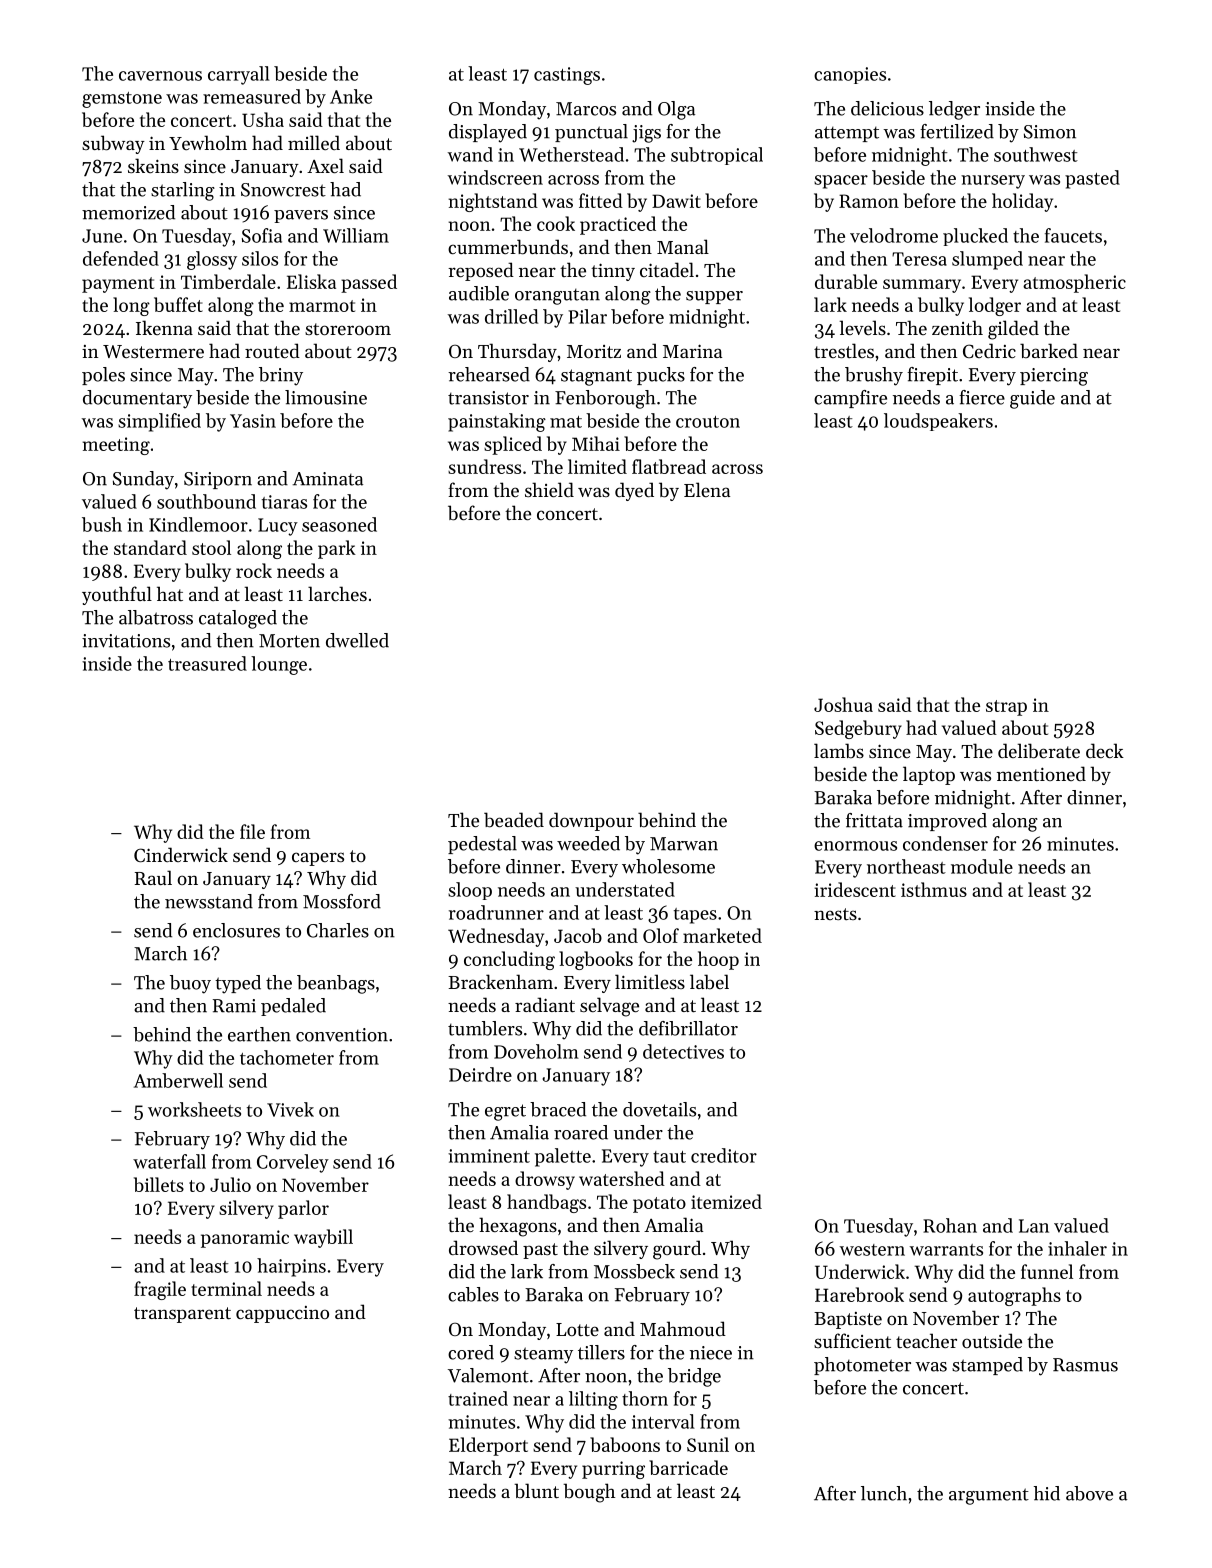 Image resolution: width=1212 pixels, height=1568 pixels. What do you see at coordinates (847, 134) in the image?
I see `attempt` at bounding box center [847, 134].
